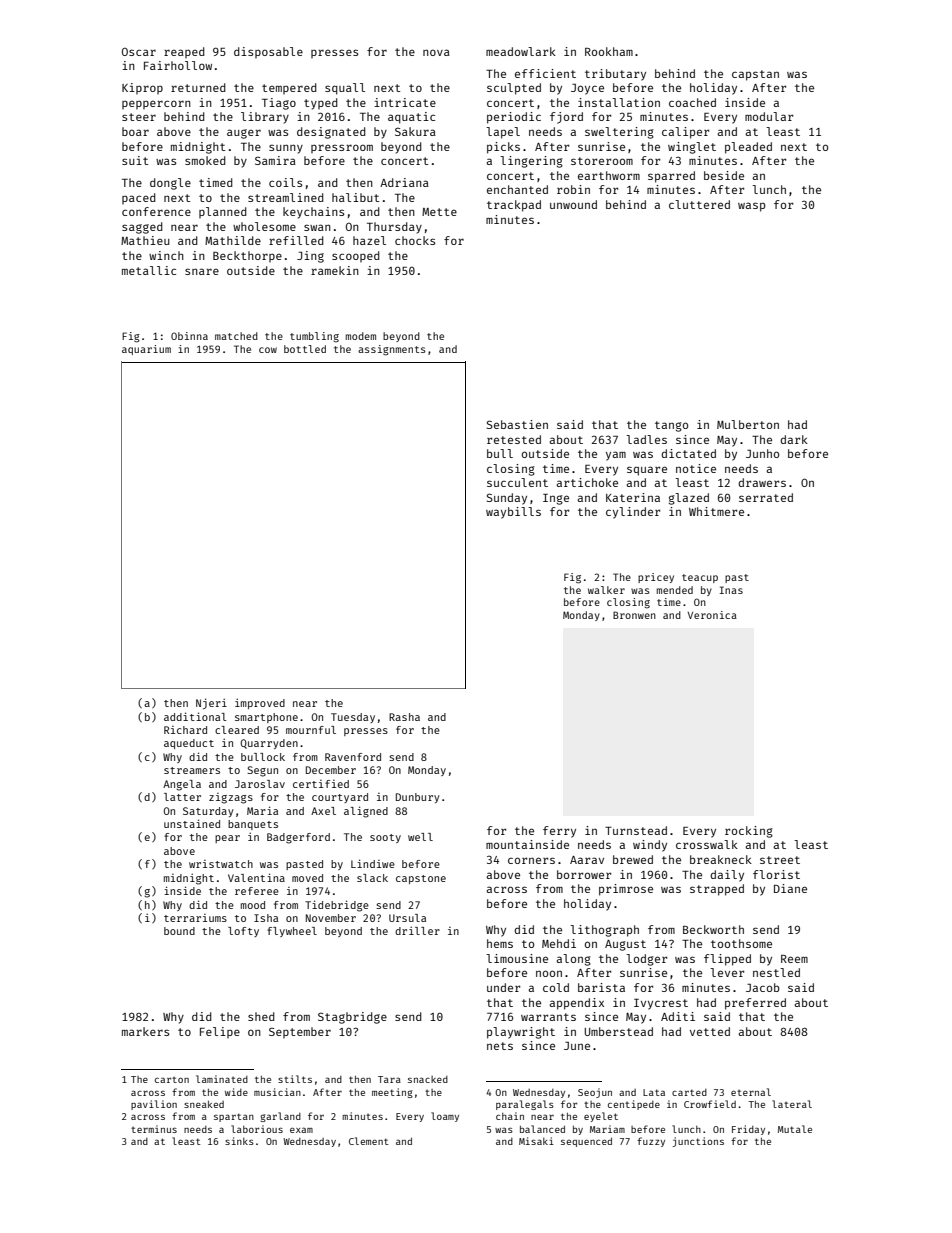 The height and width of the screenshot is (1233, 952). What do you see at coordinates (698, 1142) in the screenshot?
I see `junctions` at bounding box center [698, 1142].
